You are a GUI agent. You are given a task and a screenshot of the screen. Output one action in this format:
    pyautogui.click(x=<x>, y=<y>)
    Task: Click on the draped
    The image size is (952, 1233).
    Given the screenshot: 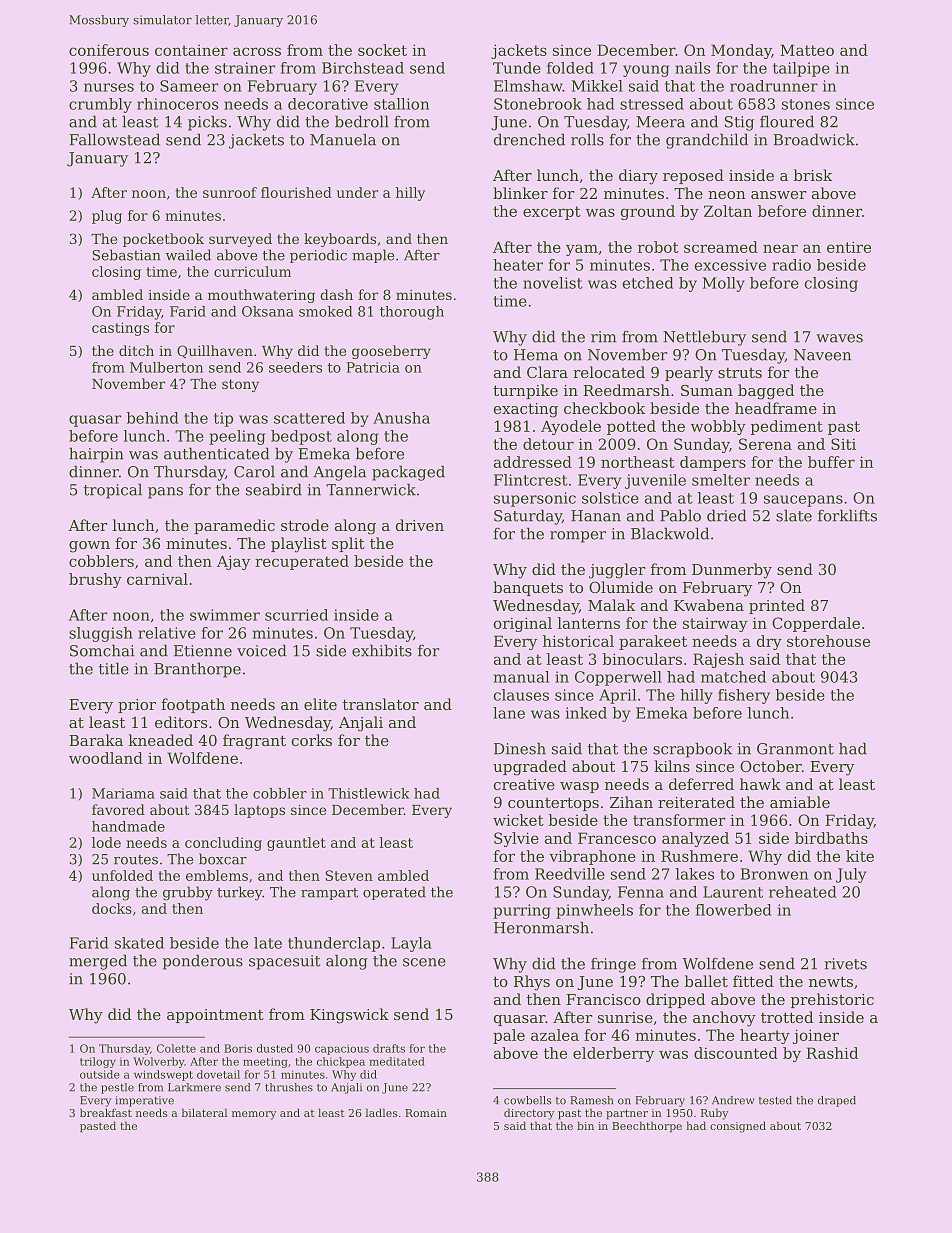 What is the action you would take?
    pyautogui.click(x=837, y=1101)
